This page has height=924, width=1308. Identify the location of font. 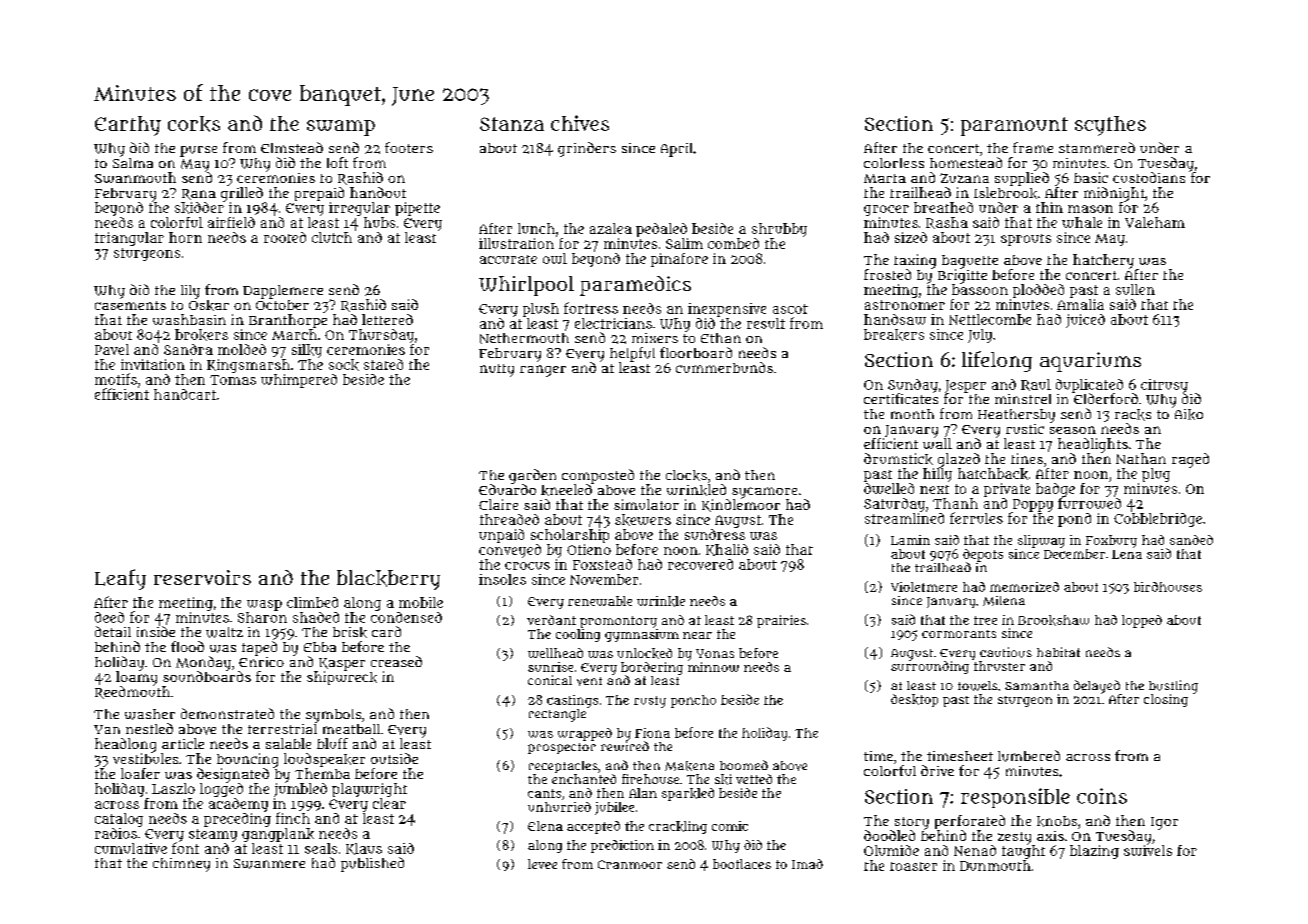
(185, 848).
